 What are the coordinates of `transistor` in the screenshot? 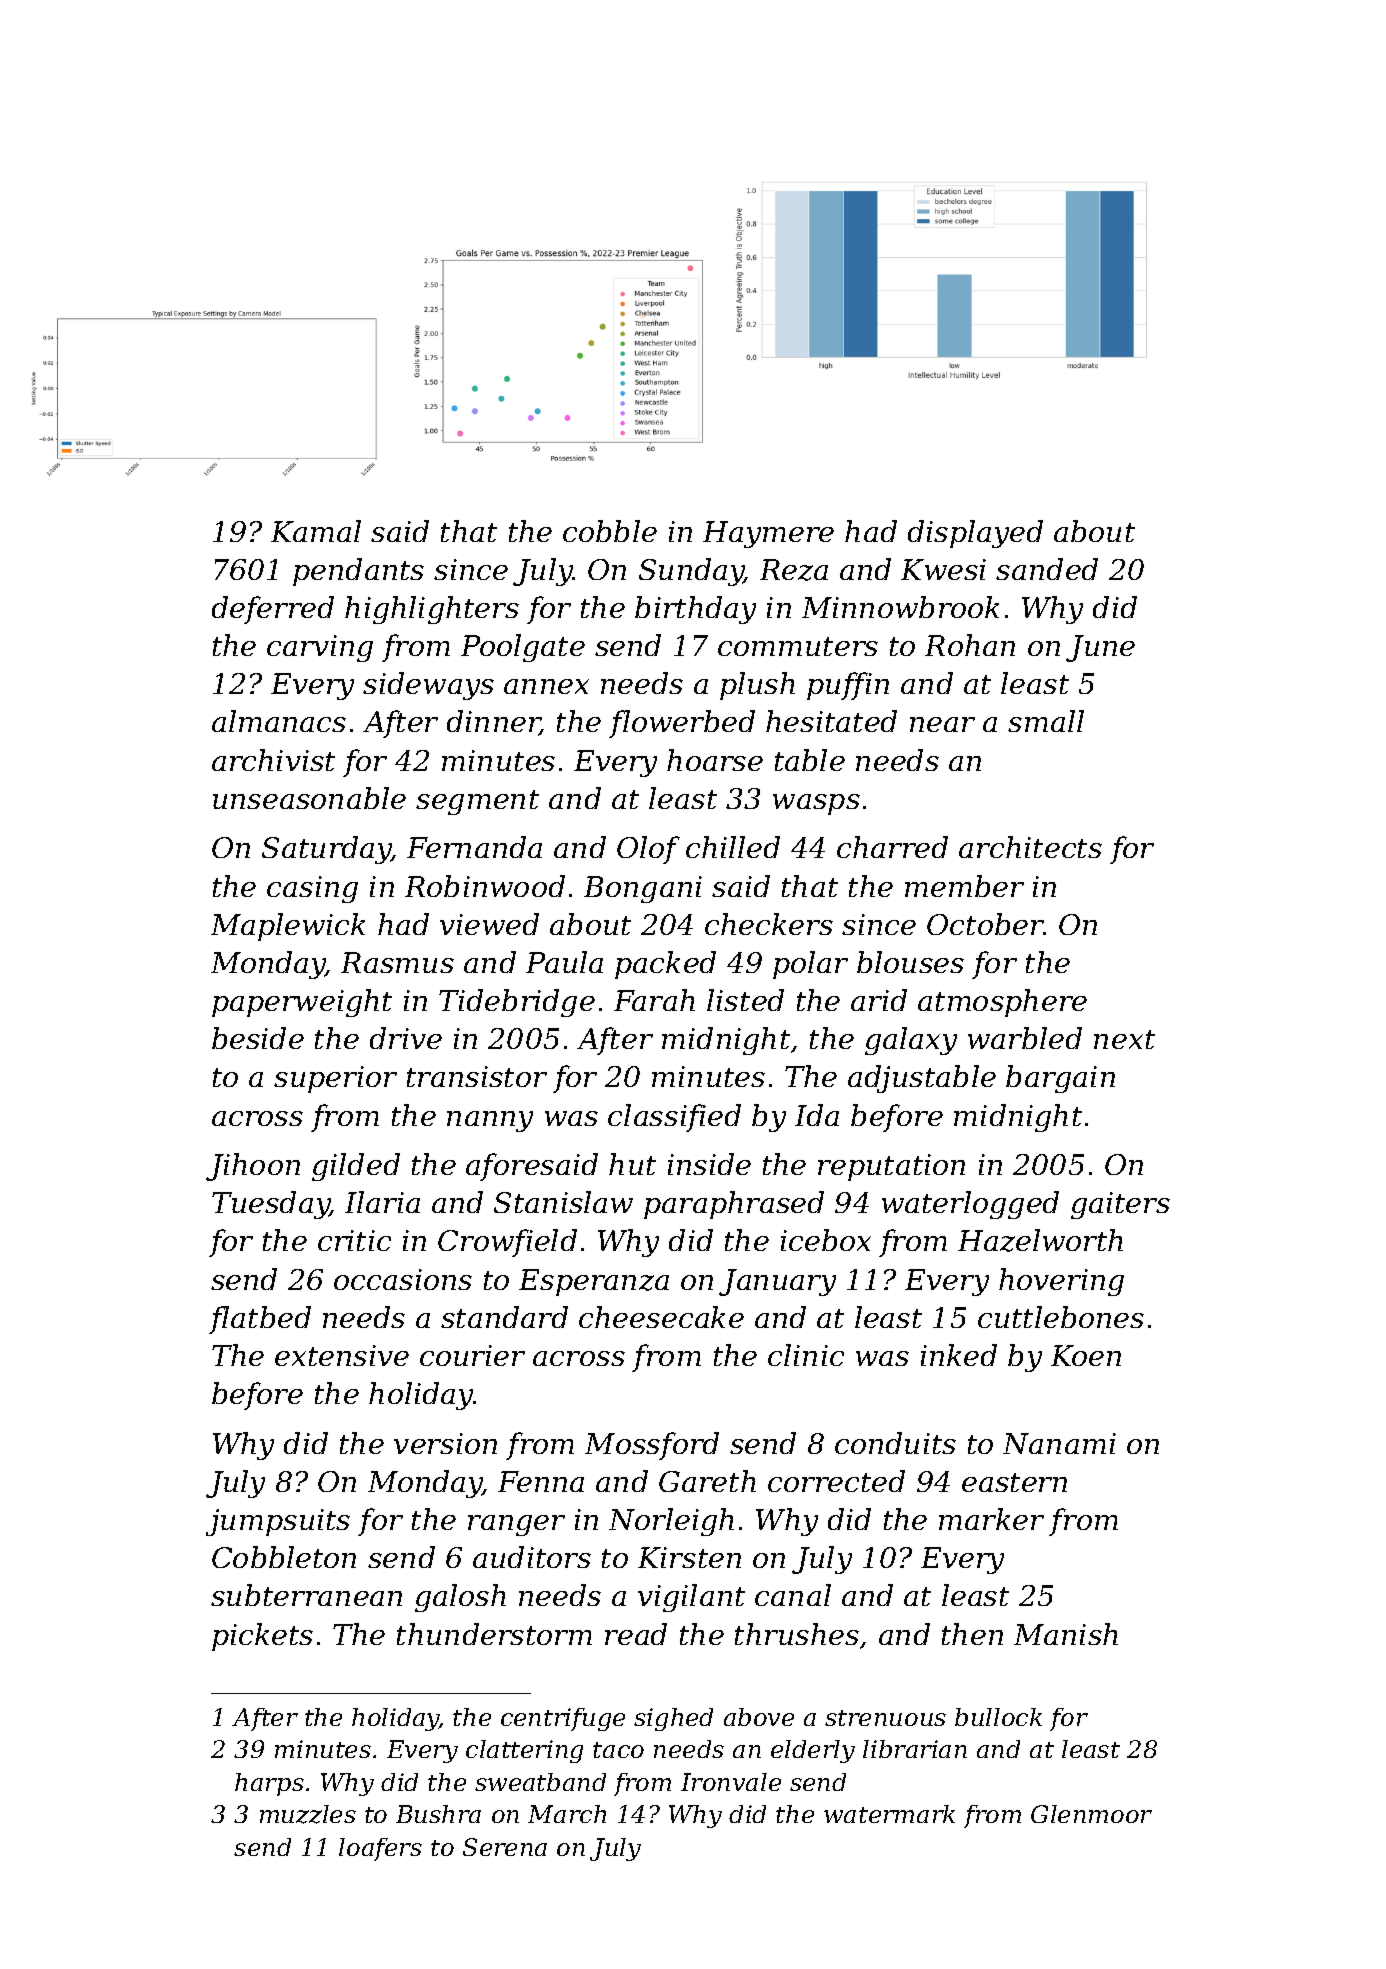 It's located at (477, 1076).
